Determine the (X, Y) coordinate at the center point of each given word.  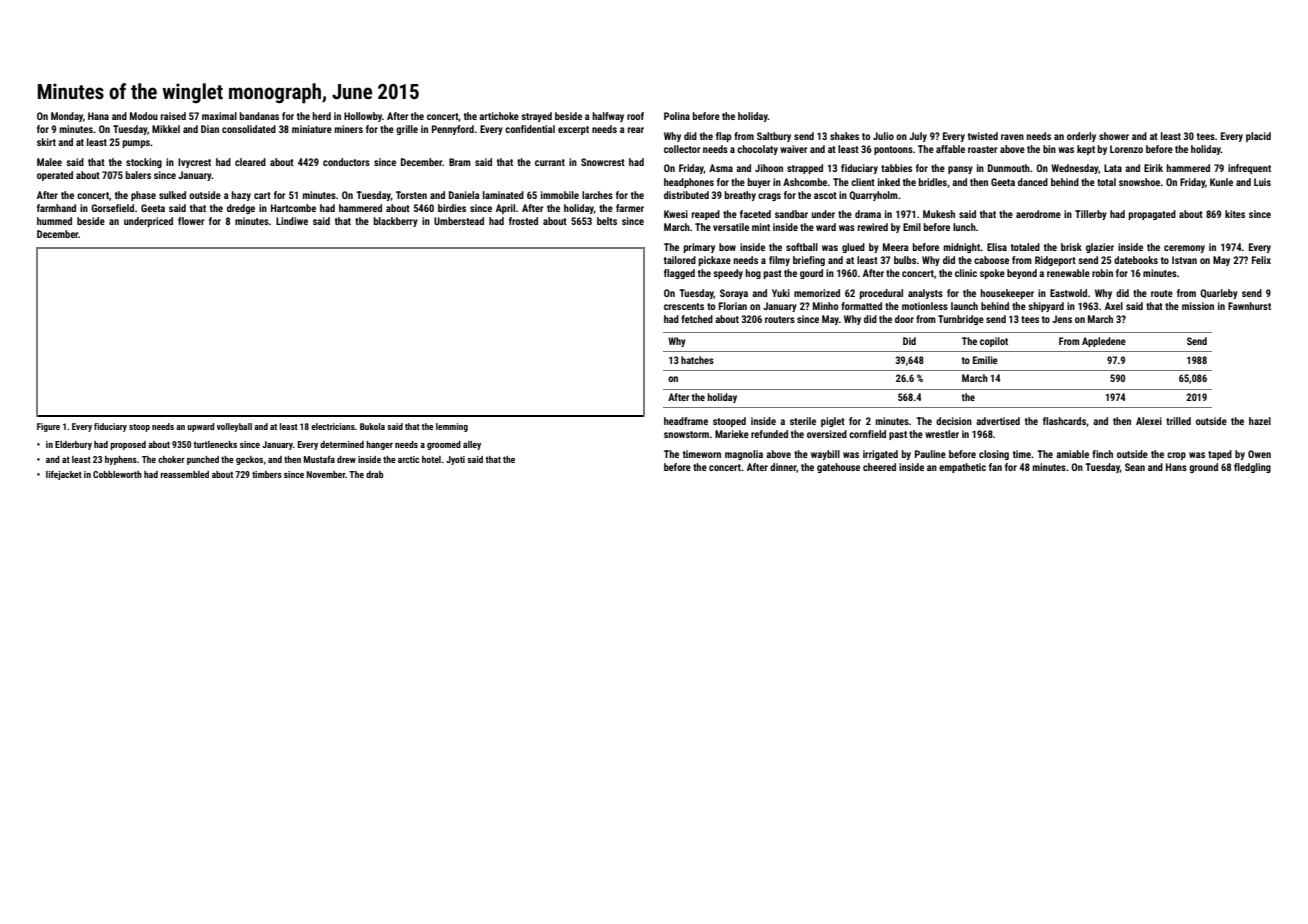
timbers (267, 474)
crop (1176, 456)
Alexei (1149, 421)
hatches (697, 360)
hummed (54, 221)
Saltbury (774, 137)
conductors (346, 162)
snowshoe (1139, 182)
